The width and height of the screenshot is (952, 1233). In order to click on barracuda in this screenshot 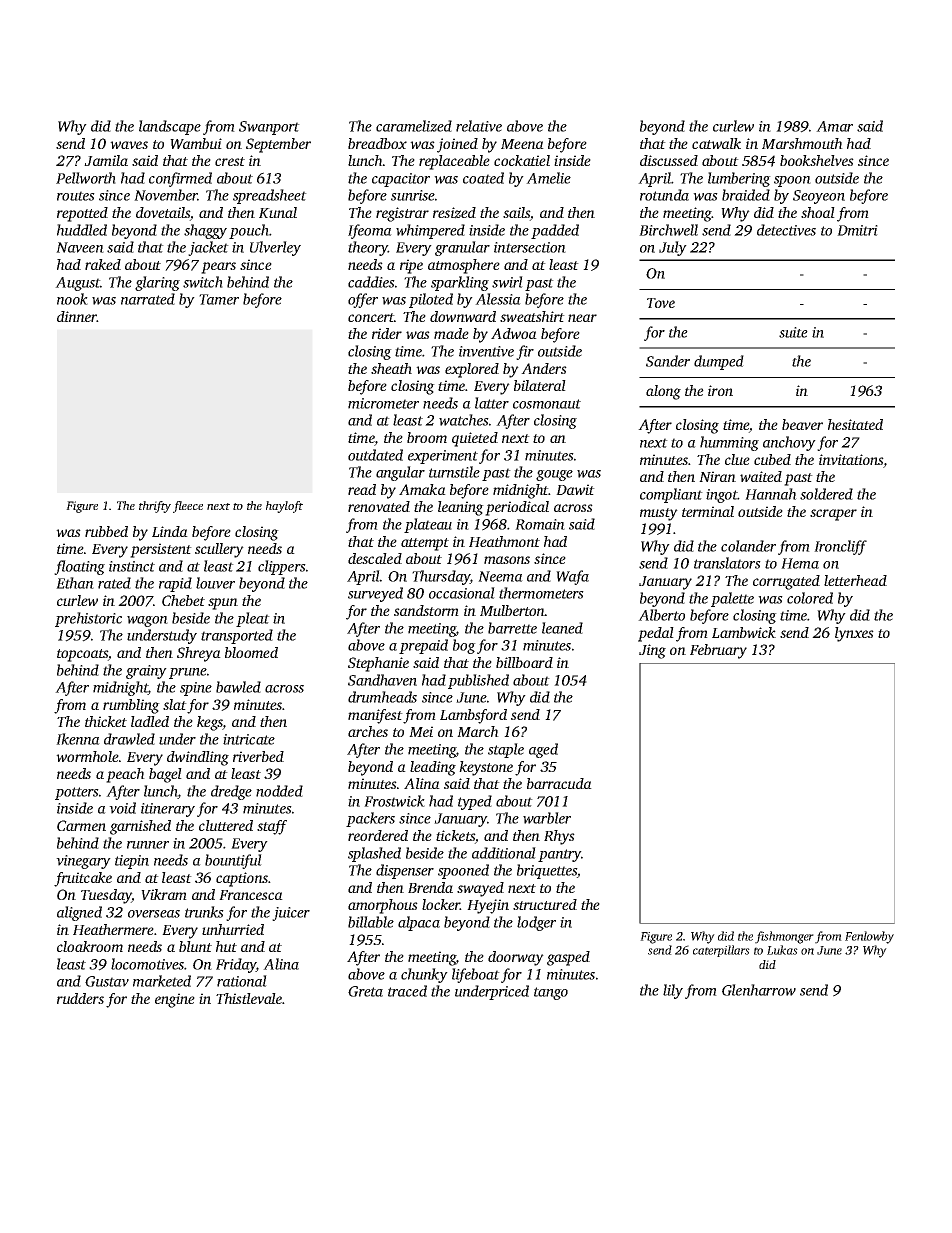, I will do `click(559, 783)`.
